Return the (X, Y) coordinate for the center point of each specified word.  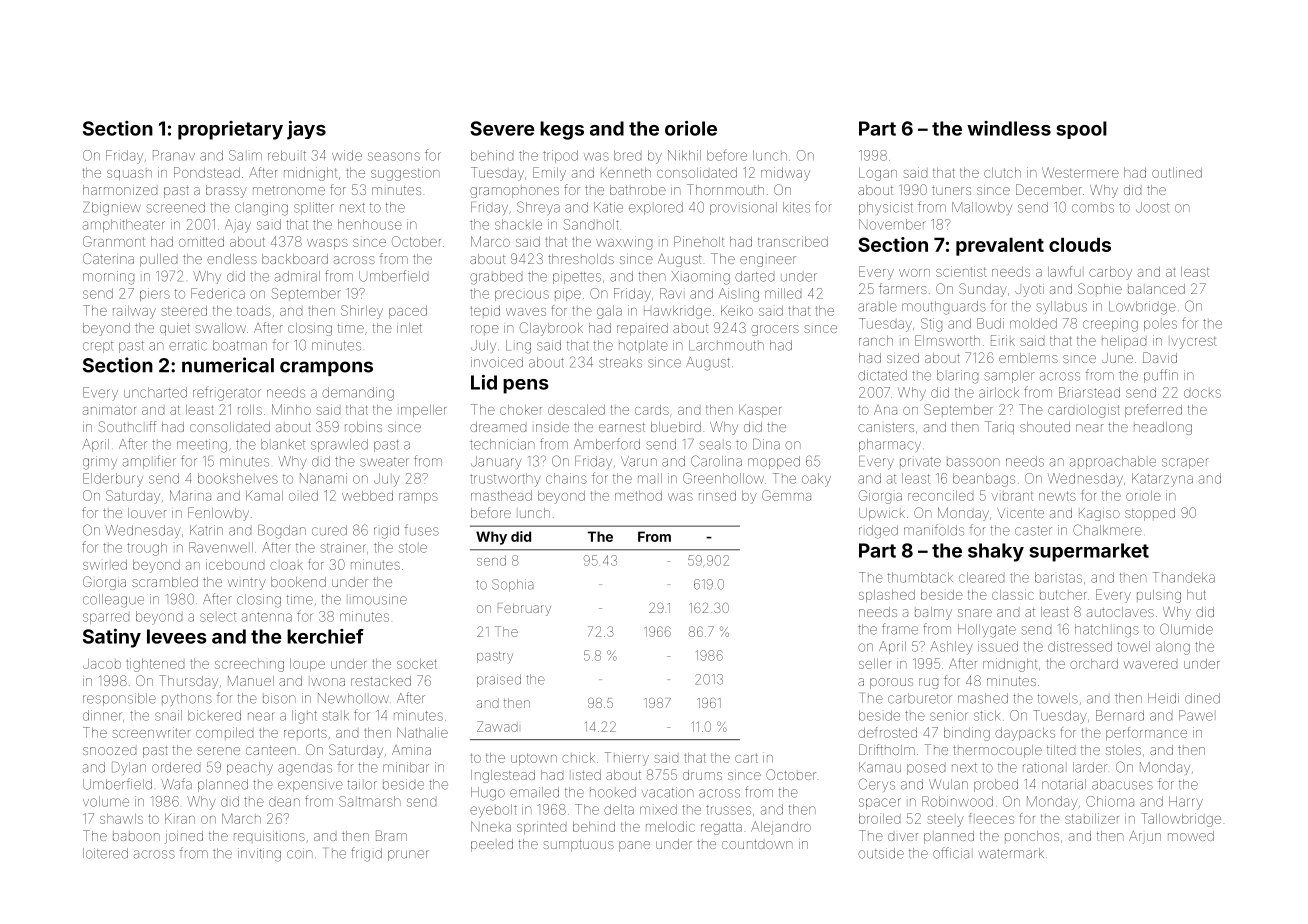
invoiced (497, 362)
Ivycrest (1193, 342)
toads (254, 311)
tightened (155, 665)
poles (1160, 325)
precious (522, 295)
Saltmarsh (370, 801)
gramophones (514, 192)
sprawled (339, 445)
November (892, 224)
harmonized (120, 190)
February (524, 609)
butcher (1063, 595)
